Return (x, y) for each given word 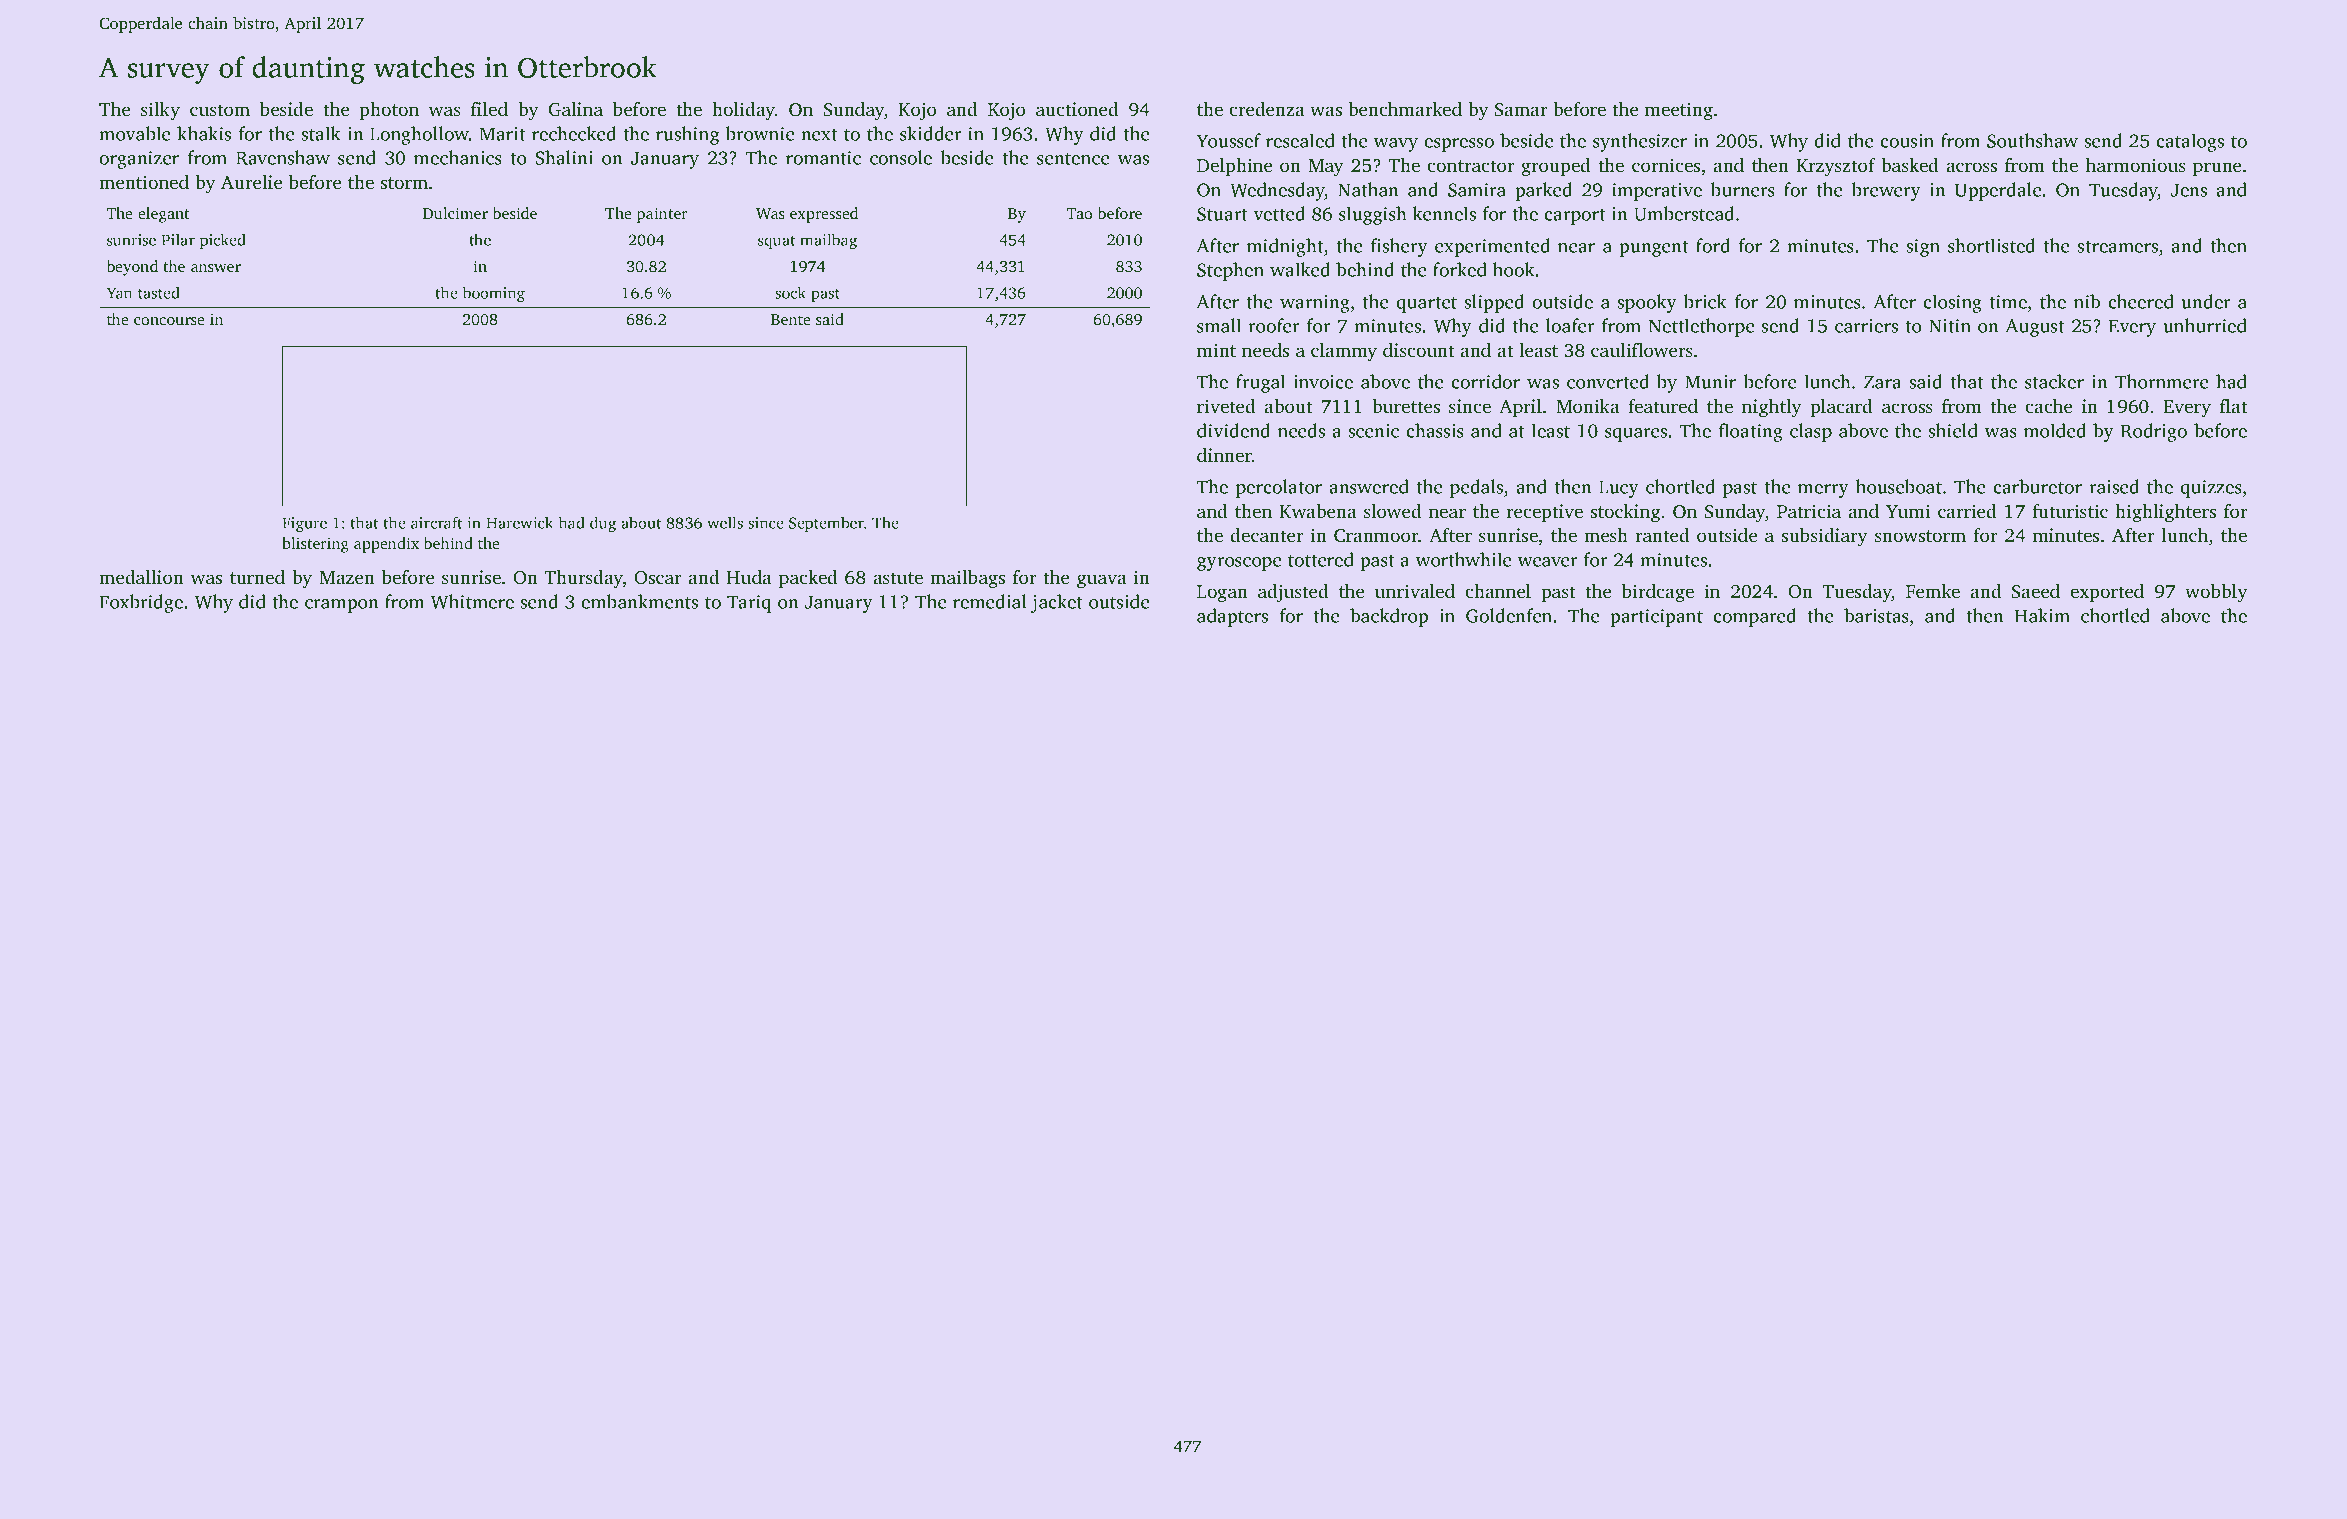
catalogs (2190, 142)
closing (1952, 303)
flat (2234, 406)
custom (220, 110)
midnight (1285, 247)
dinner (1224, 455)
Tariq (749, 604)
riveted (1226, 406)
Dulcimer (455, 213)
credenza (1267, 109)
